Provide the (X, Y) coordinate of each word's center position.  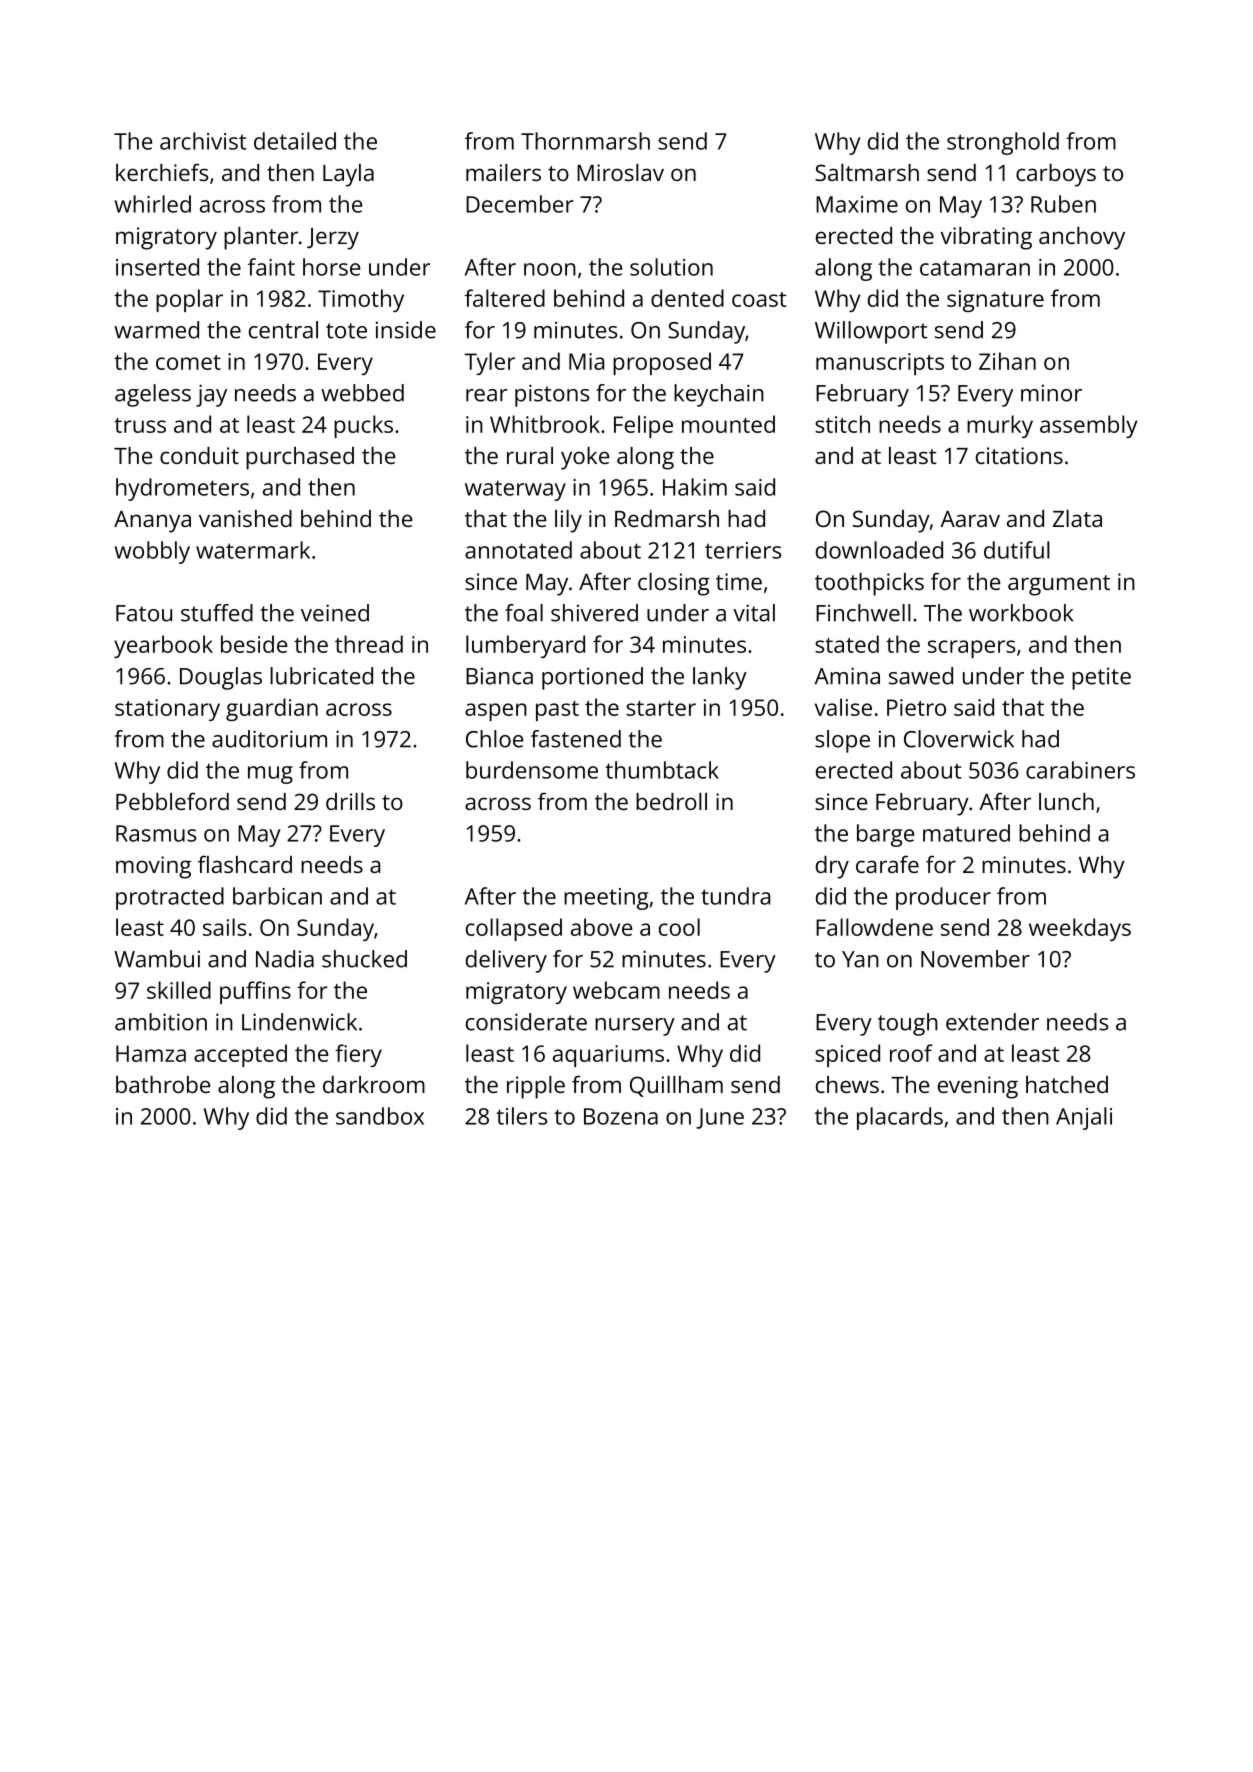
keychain (719, 395)
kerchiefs (162, 172)
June (720, 1118)
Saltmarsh (867, 172)
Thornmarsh (585, 141)
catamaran (975, 268)
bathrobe (163, 1084)
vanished (245, 518)
